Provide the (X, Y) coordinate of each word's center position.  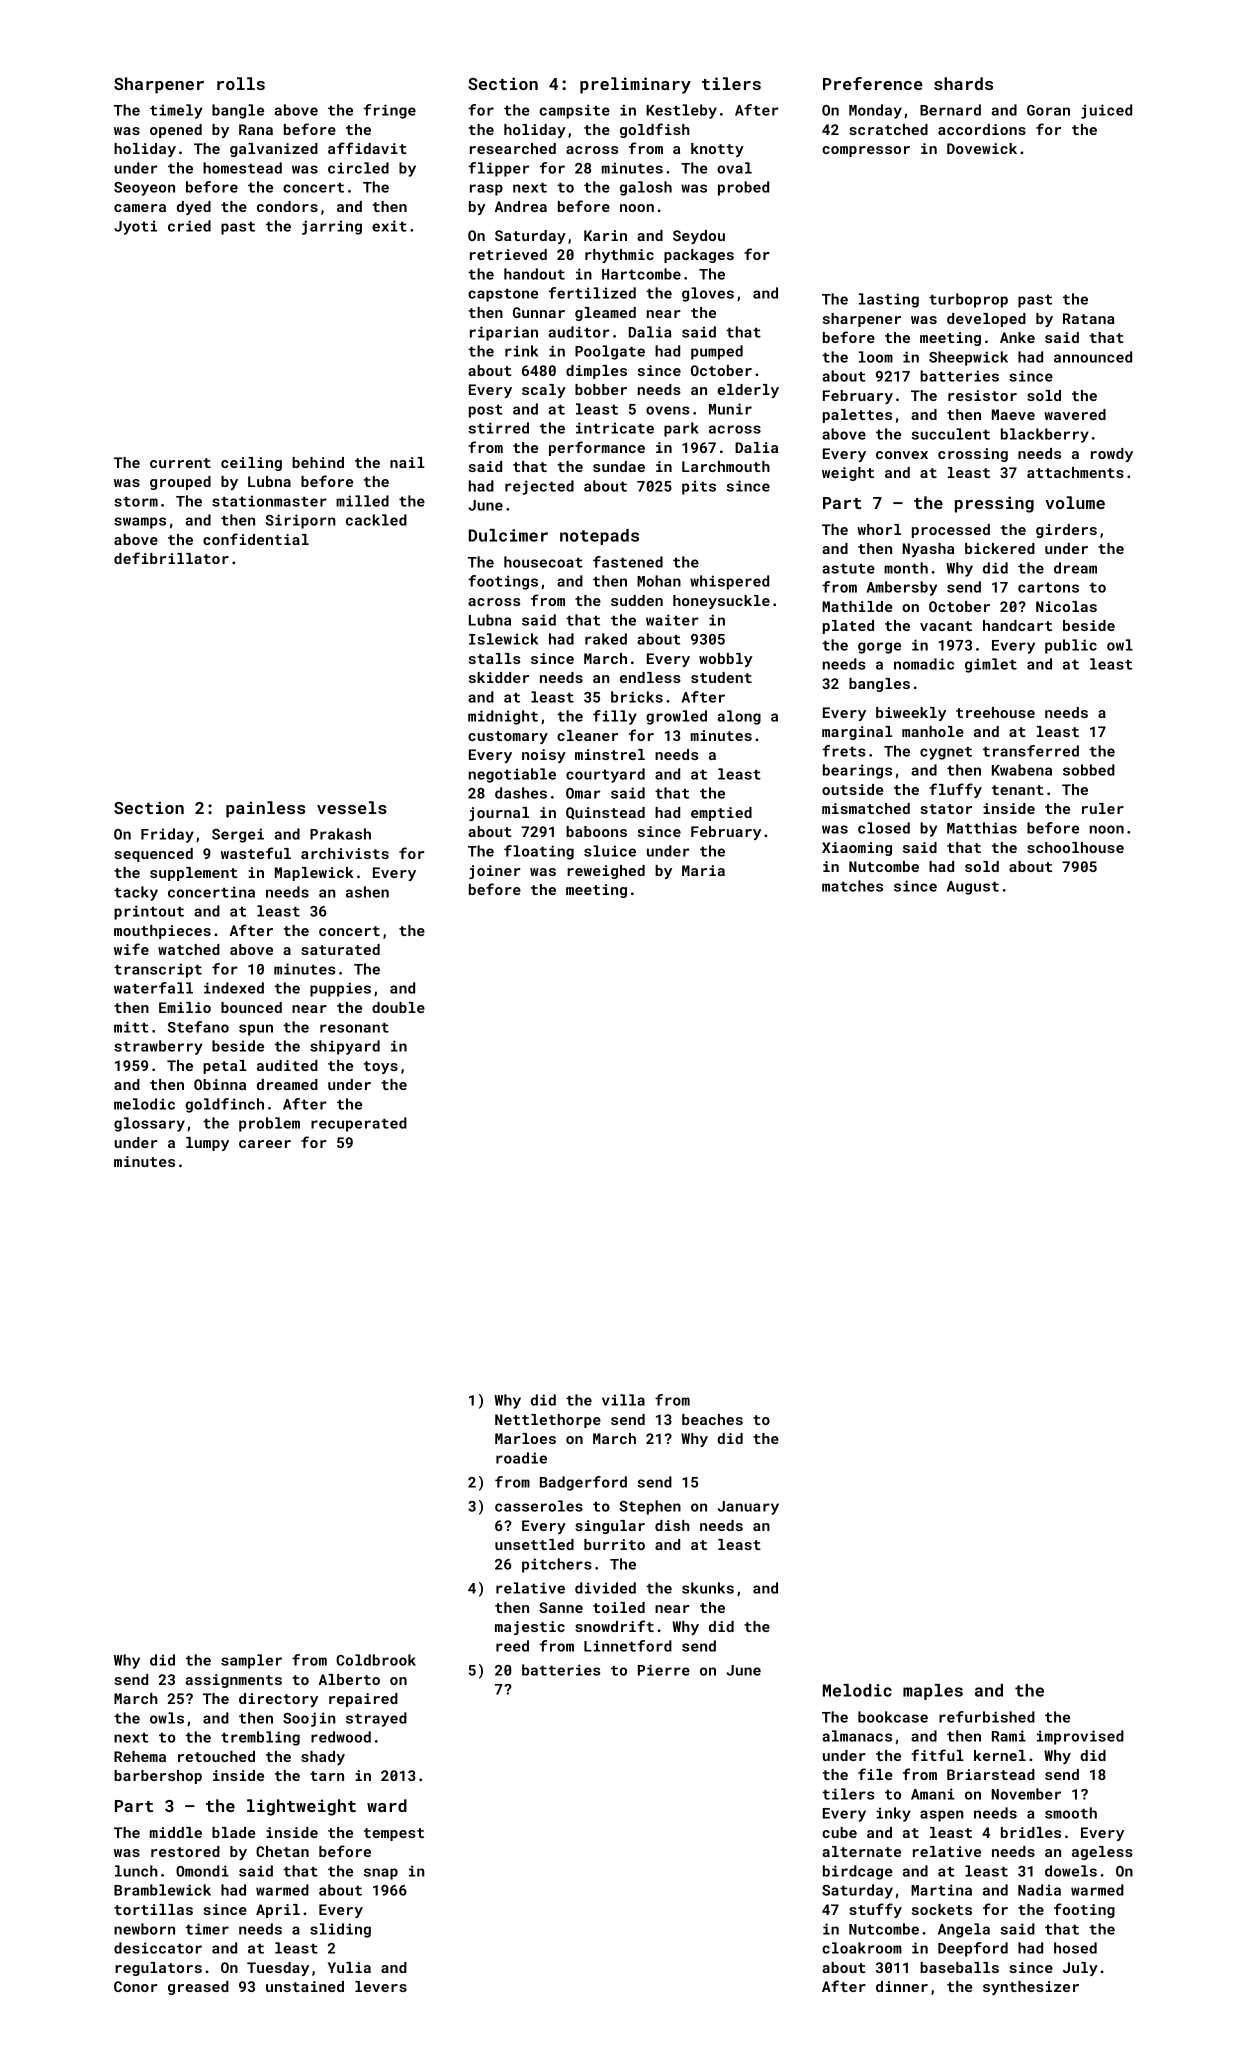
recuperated (359, 1124)
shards (963, 83)
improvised (1080, 1737)
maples (933, 1692)
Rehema (140, 1756)
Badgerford (583, 1483)
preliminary (635, 85)
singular (610, 1527)
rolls (241, 83)
